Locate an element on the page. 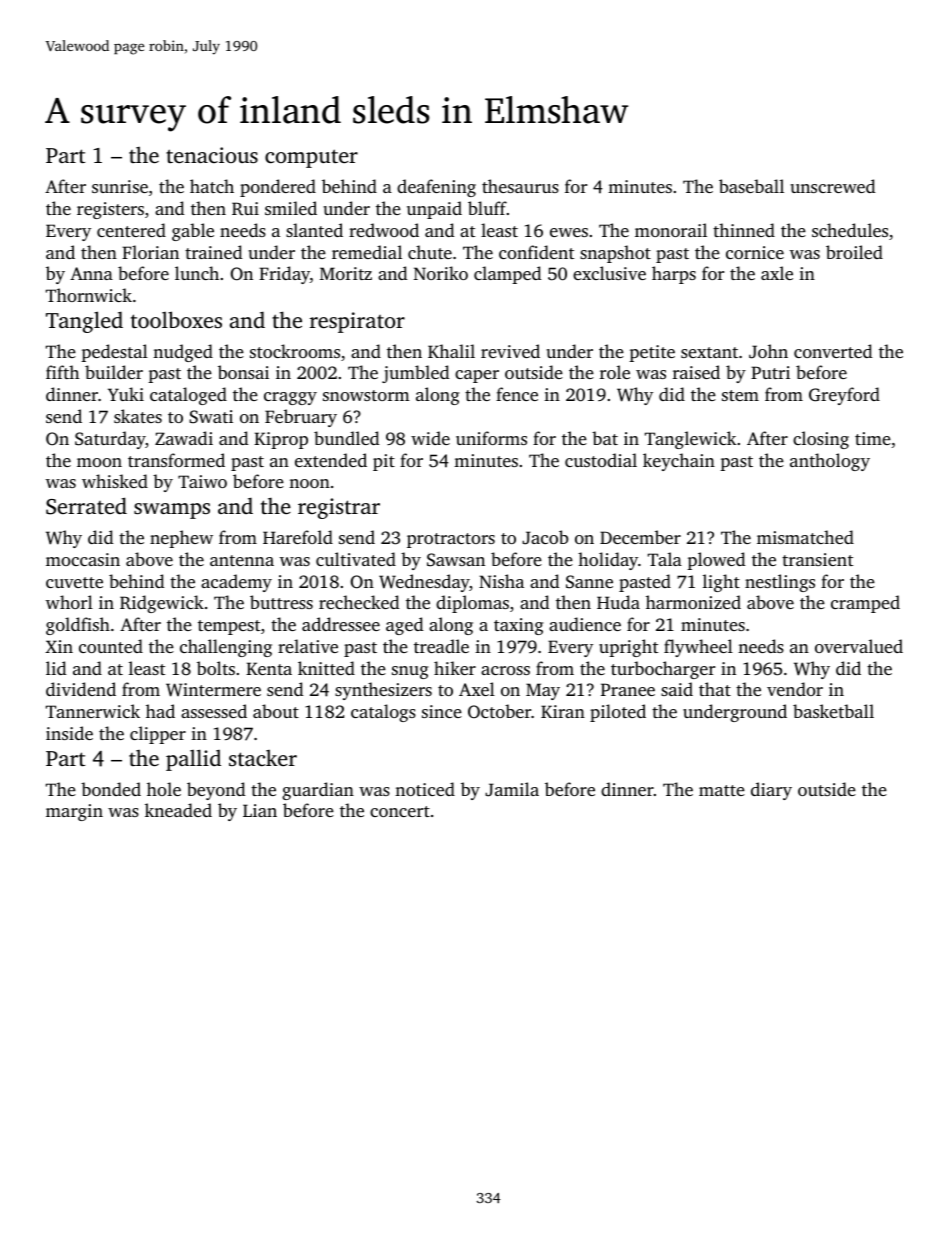 The image size is (952, 1233). taxing is located at coordinates (519, 626).
